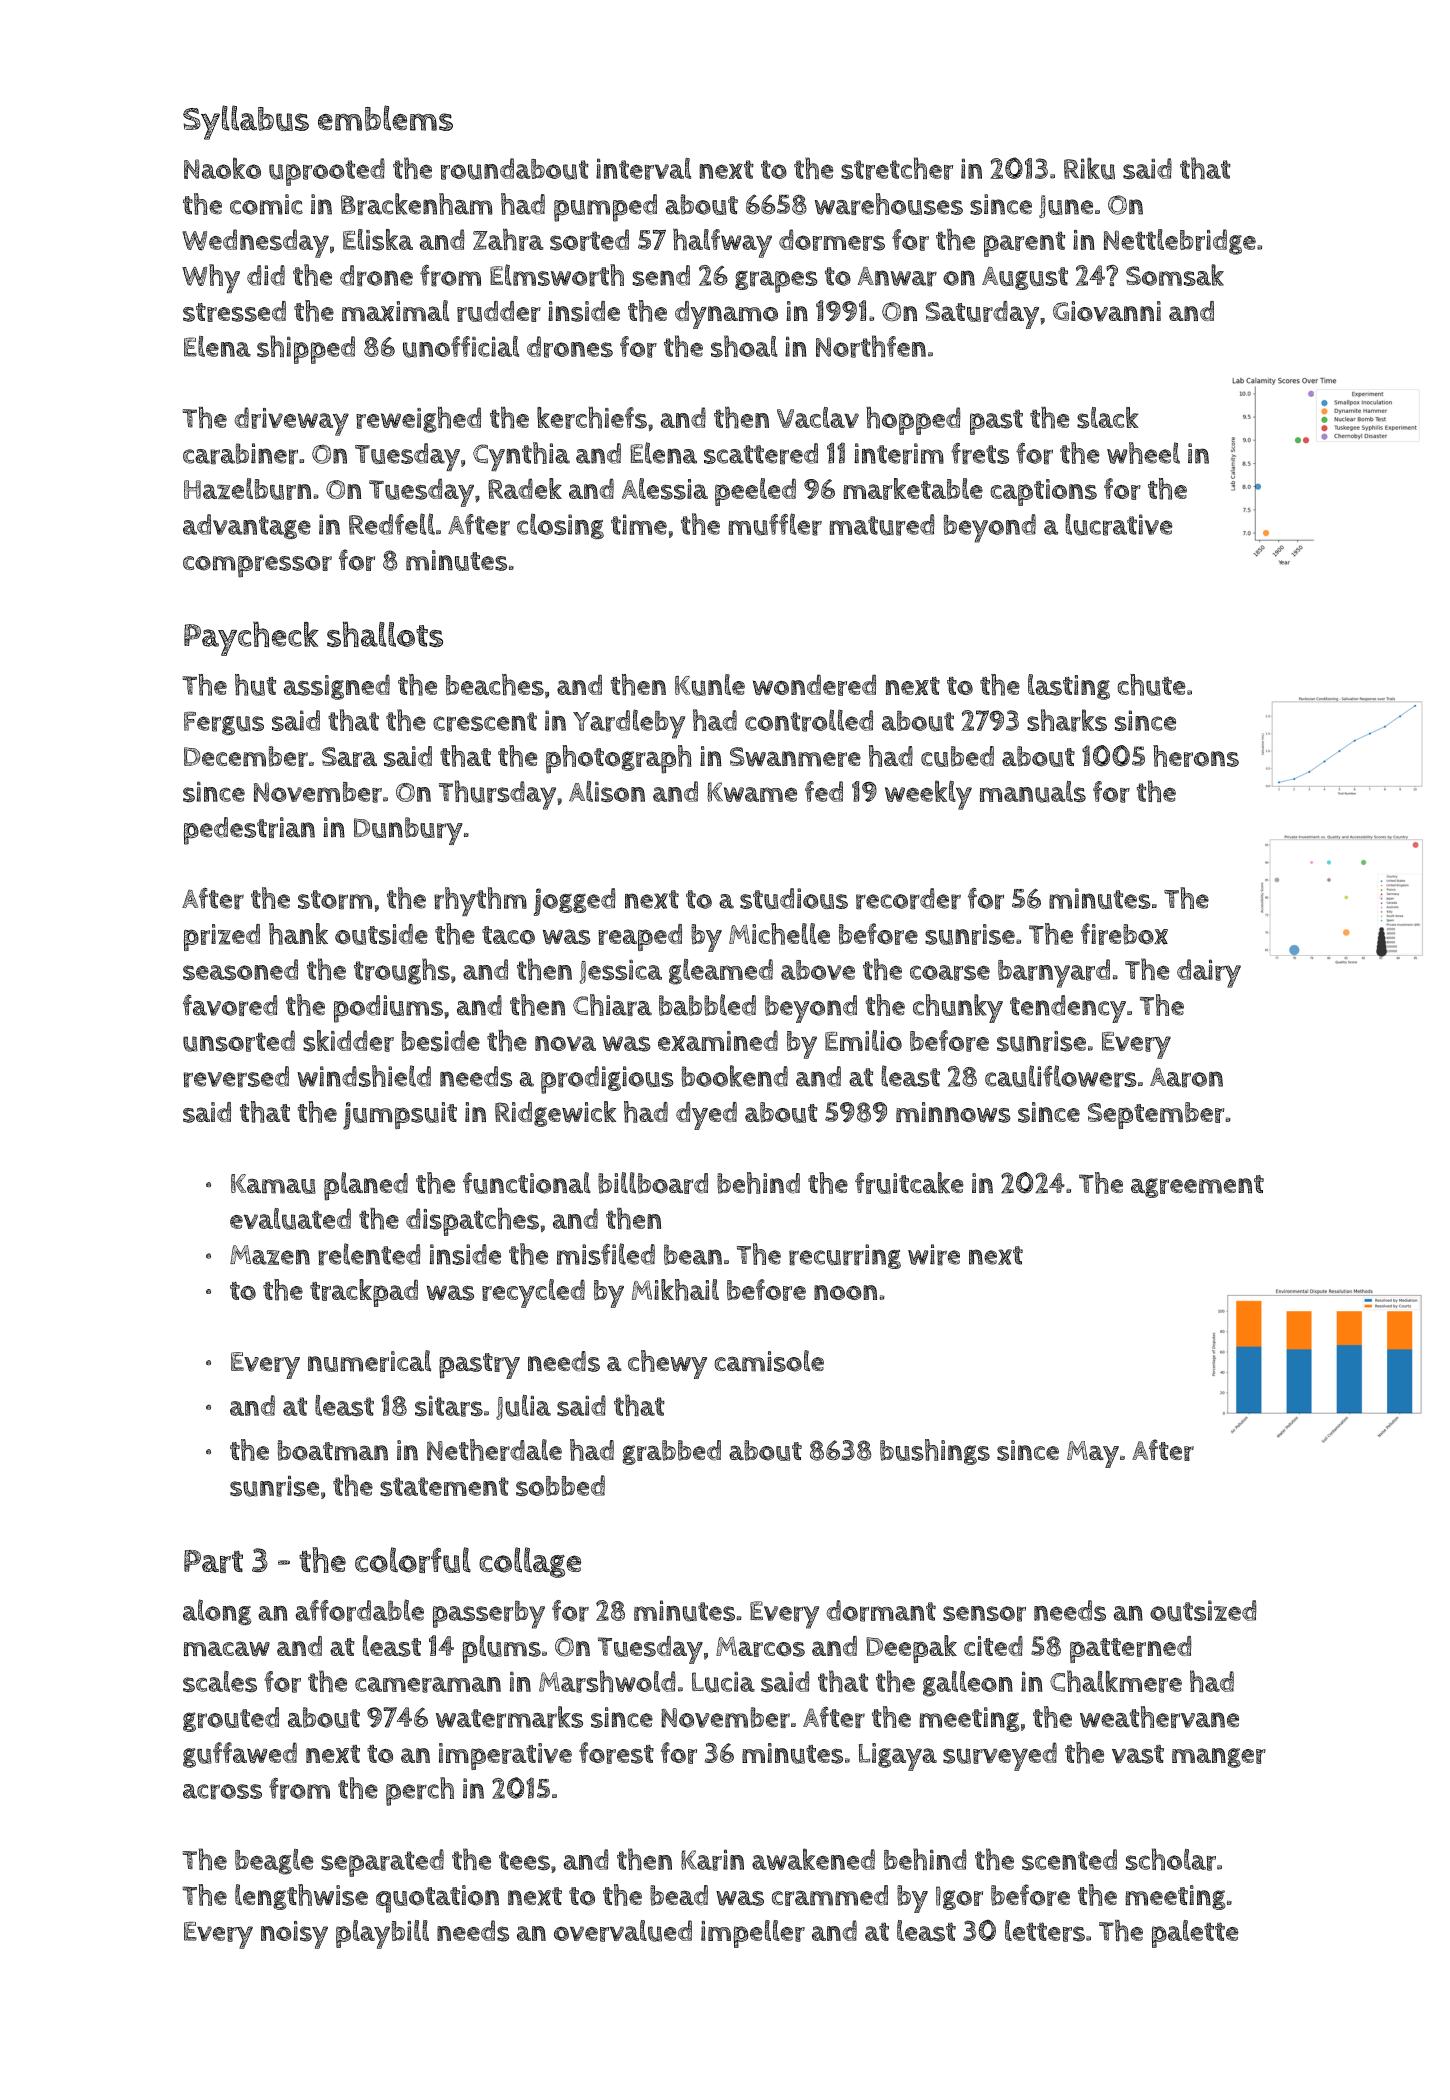  I want to click on scales, so click(220, 1681).
